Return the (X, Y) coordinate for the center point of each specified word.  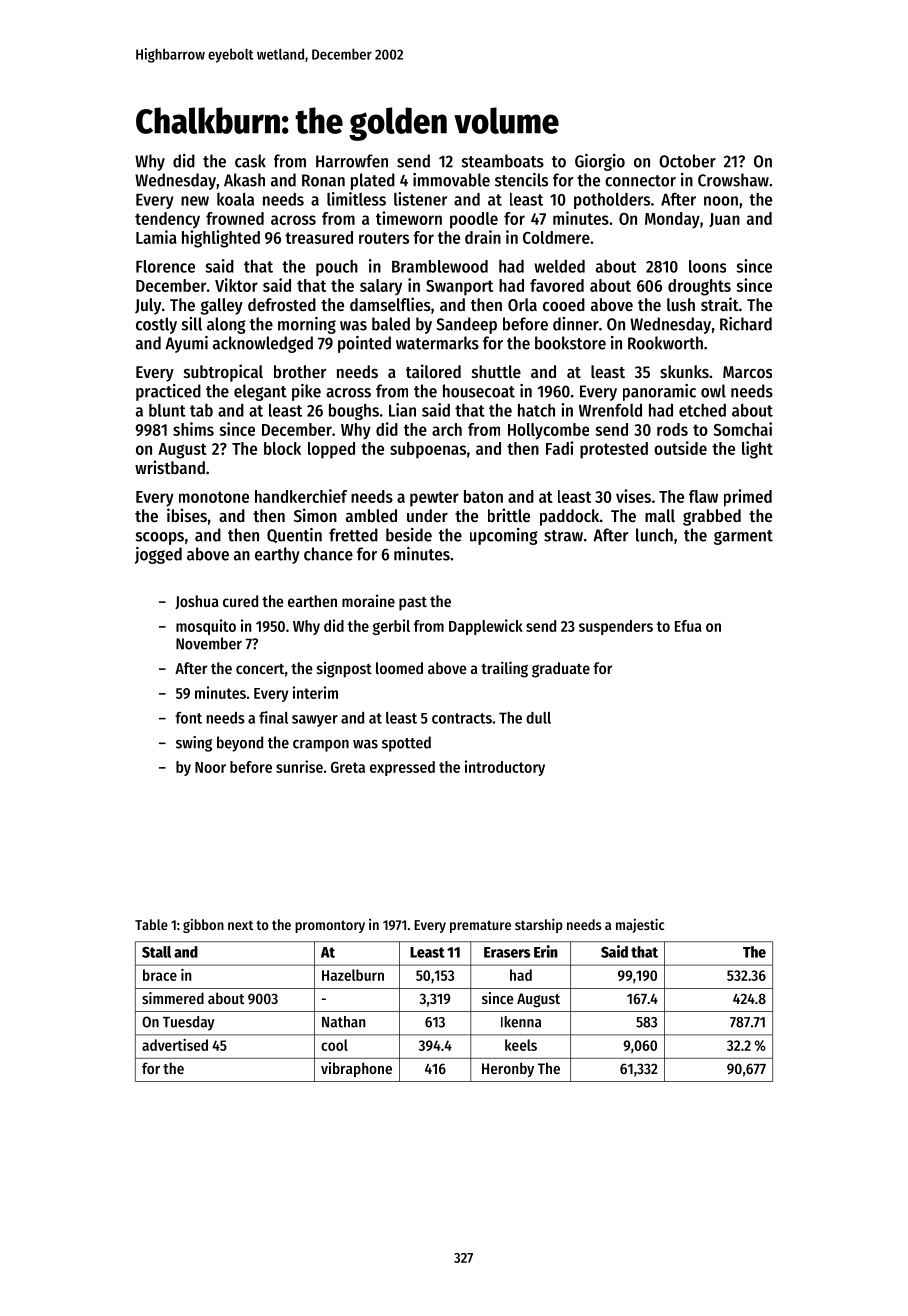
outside (680, 448)
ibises (187, 515)
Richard (746, 324)
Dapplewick (486, 627)
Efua (688, 626)
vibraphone (356, 1069)
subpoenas (428, 450)
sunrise (299, 766)
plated (373, 181)
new (195, 201)
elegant (260, 392)
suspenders (616, 627)
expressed (402, 768)
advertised (175, 1045)
